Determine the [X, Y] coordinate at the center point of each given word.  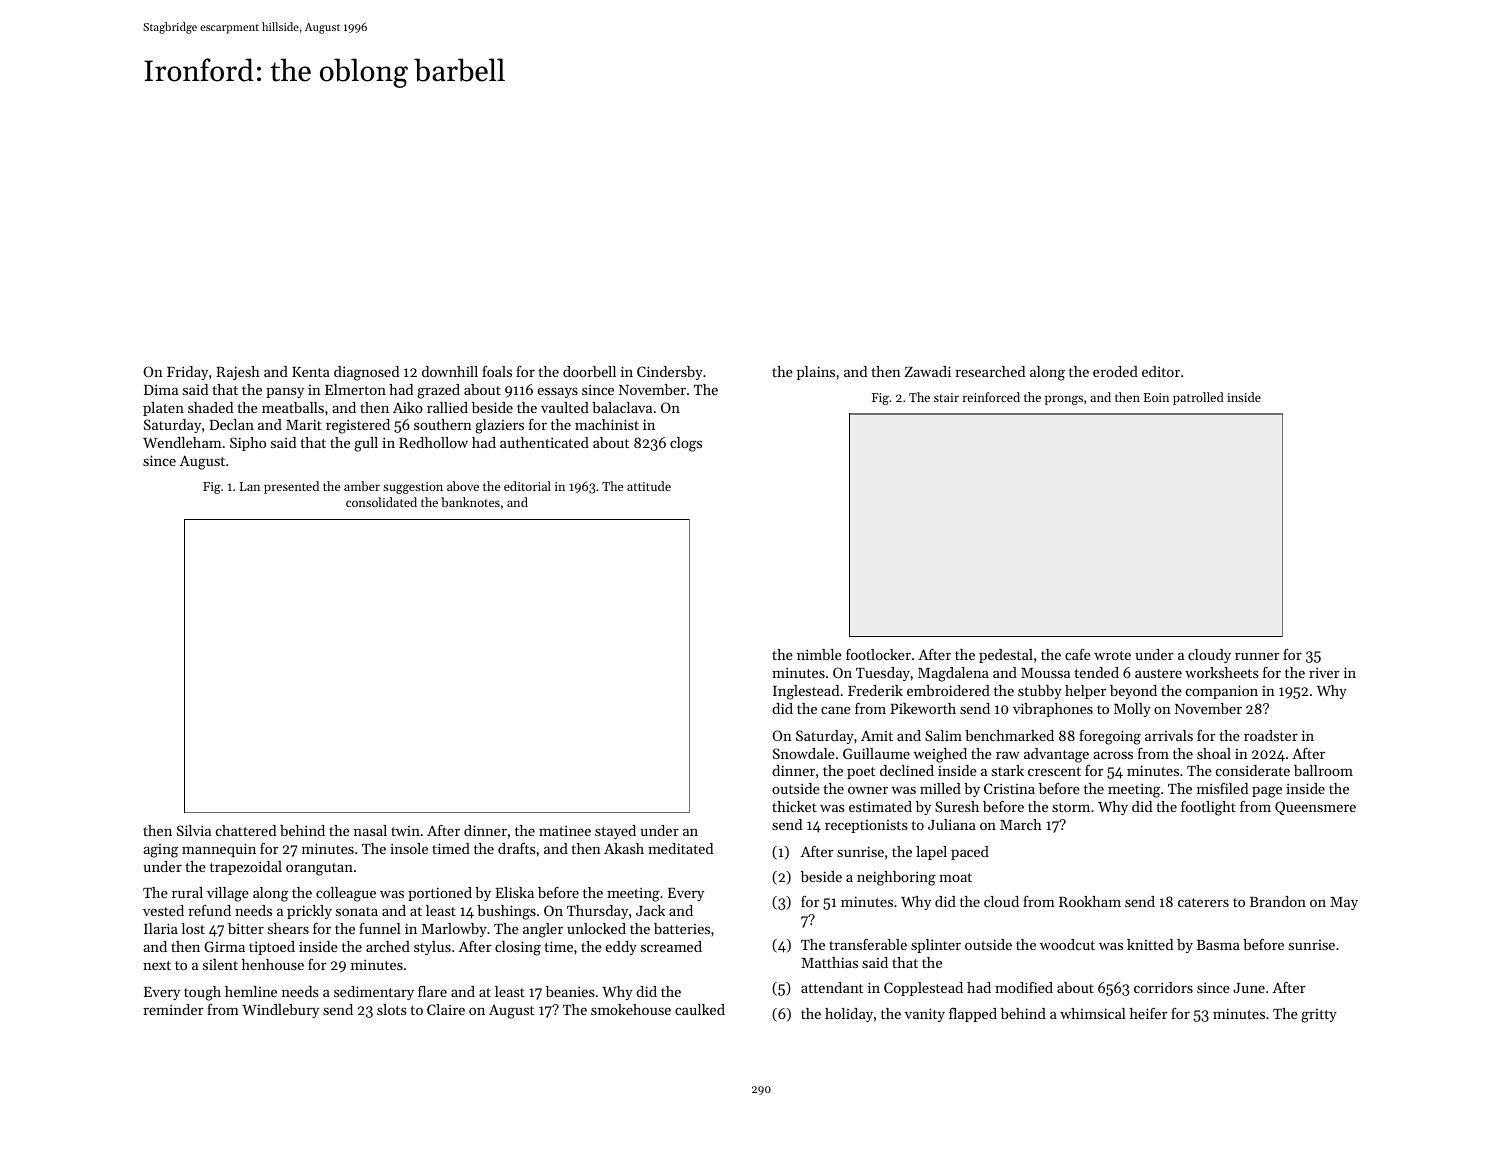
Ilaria [161, 928]
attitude [649, 486]
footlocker [878, 654]
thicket [794, 806]
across [1113, 755]
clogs [686, 444]
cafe [1078, 654]
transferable [868, 944]
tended [1097, 672]
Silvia [194, 830]
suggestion [413, 488]
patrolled [1198, 398]
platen [163, 409]
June [1249, 988]
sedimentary [374, 993]
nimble [819, 654]
